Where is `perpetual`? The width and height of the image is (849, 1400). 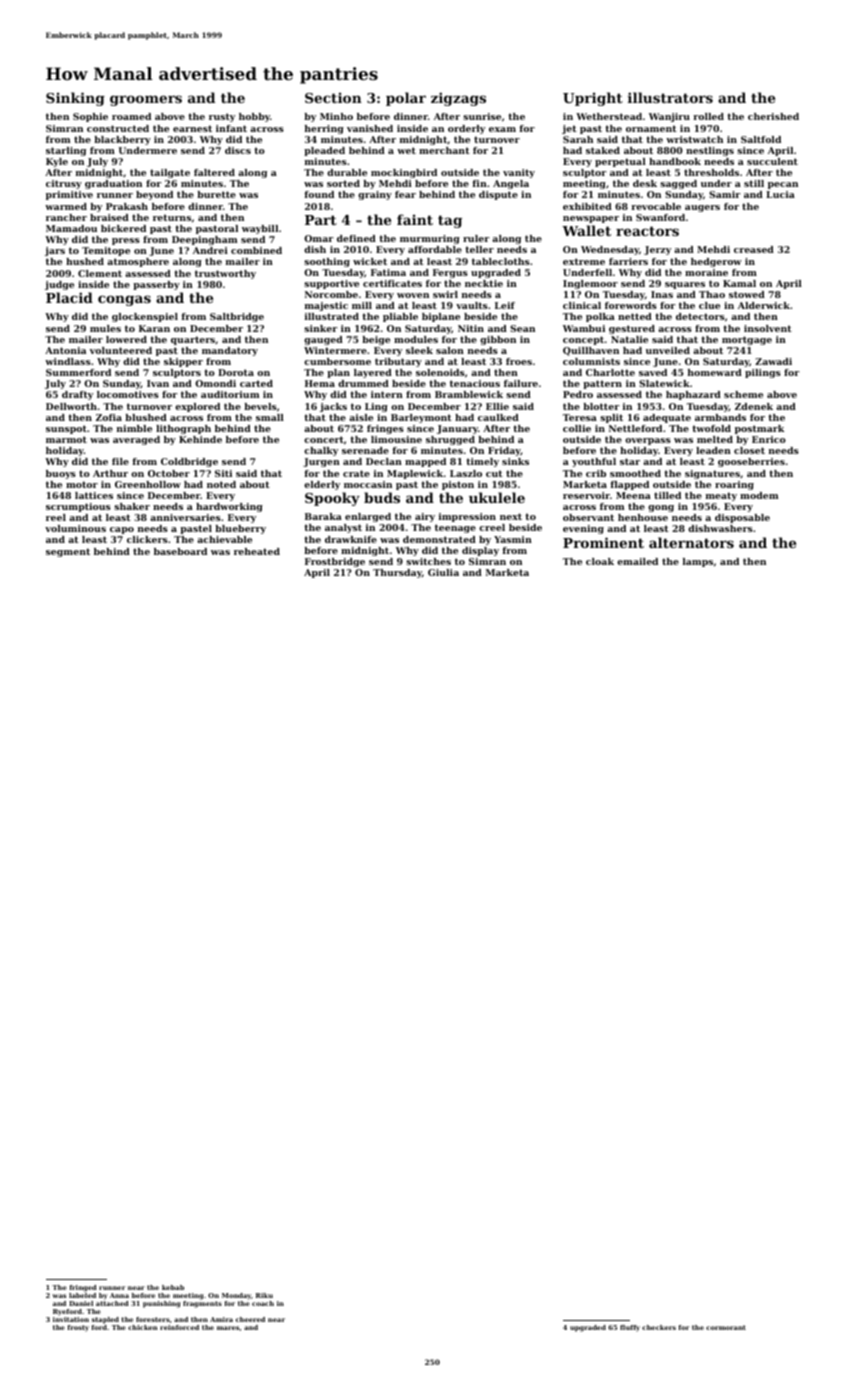
perpetual is located at coordinates (620, 162).
